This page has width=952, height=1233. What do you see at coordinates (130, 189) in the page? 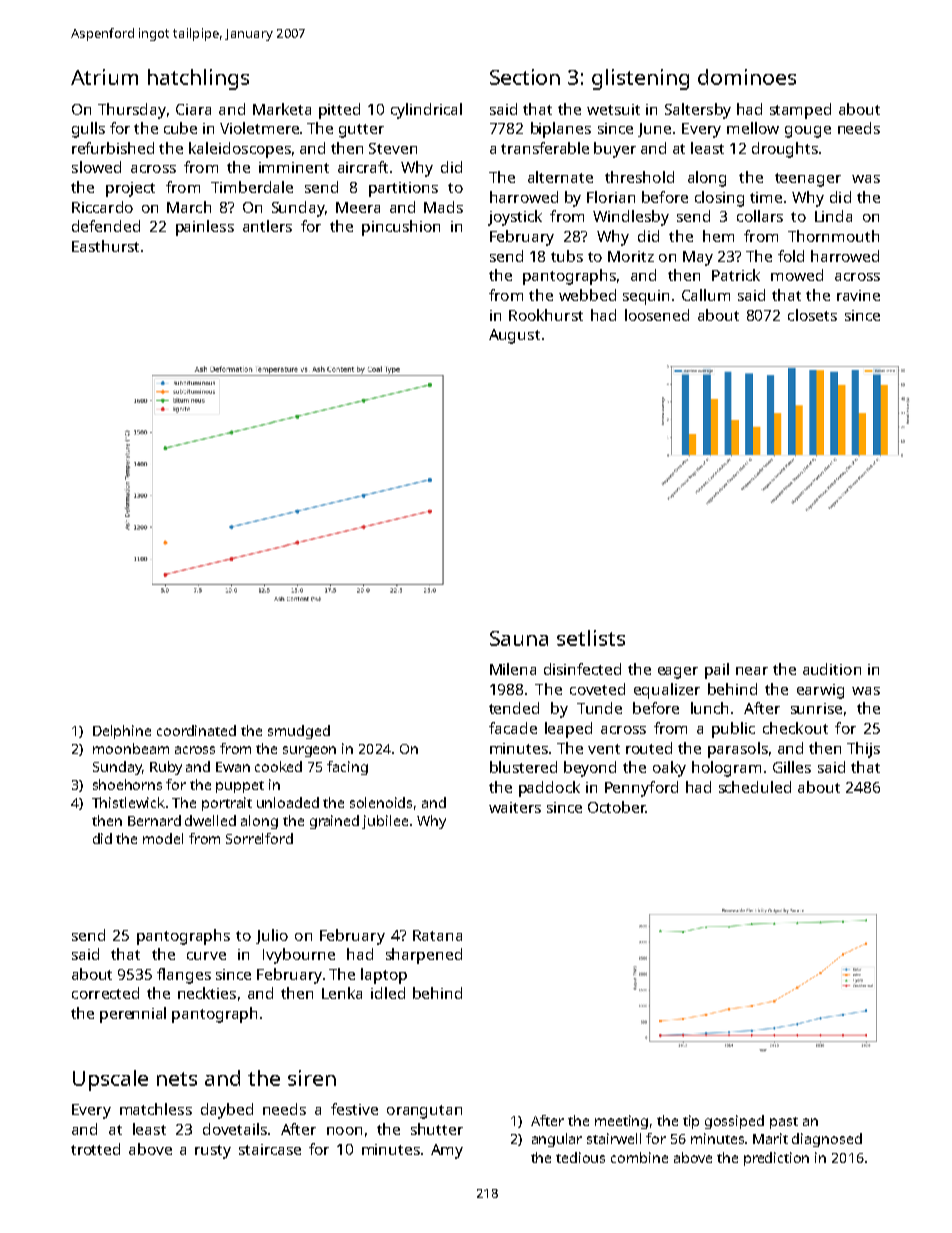
I see `project` at bounding box center [130, 189].
